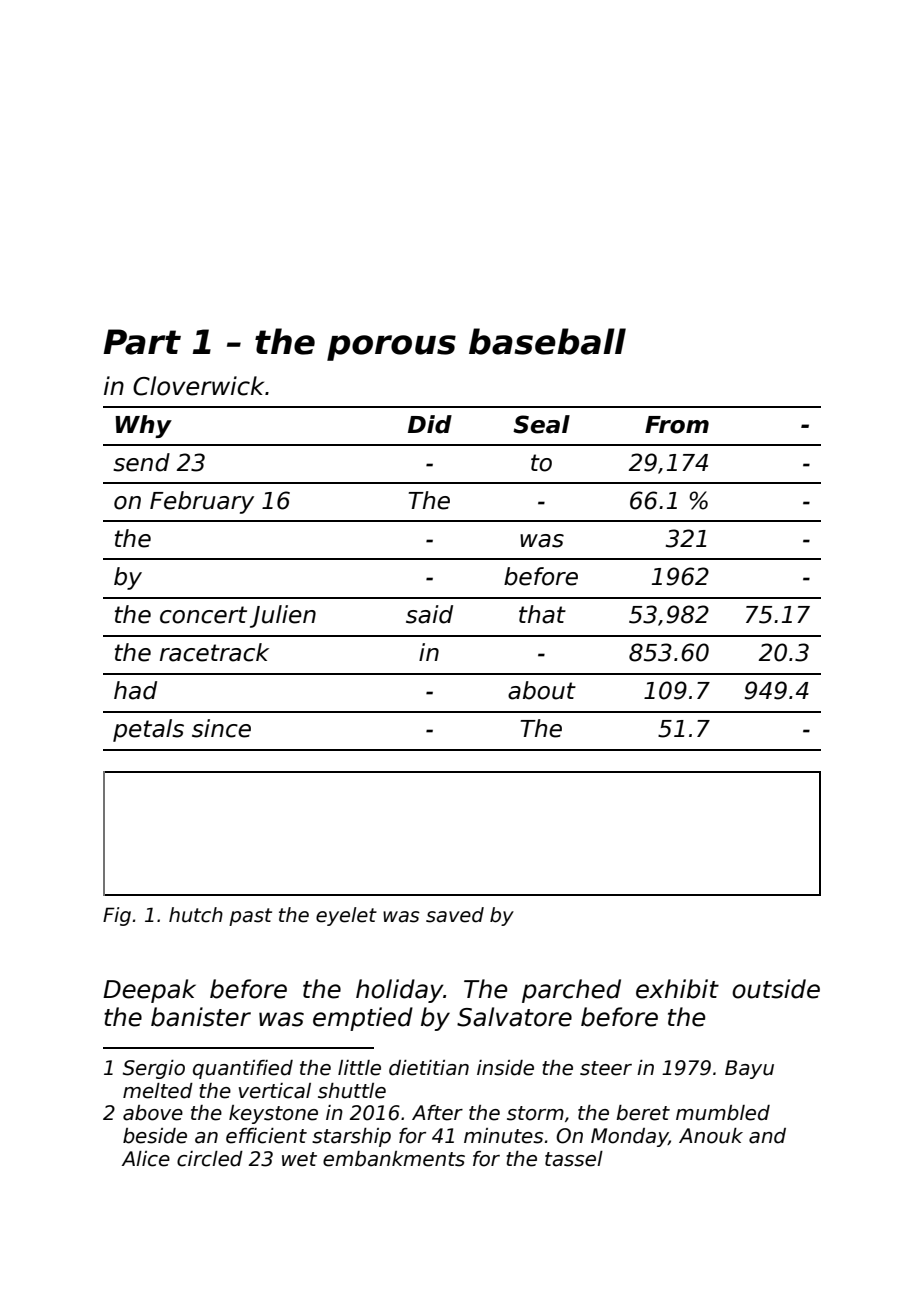  I want to click on said, so click(429, 614).
